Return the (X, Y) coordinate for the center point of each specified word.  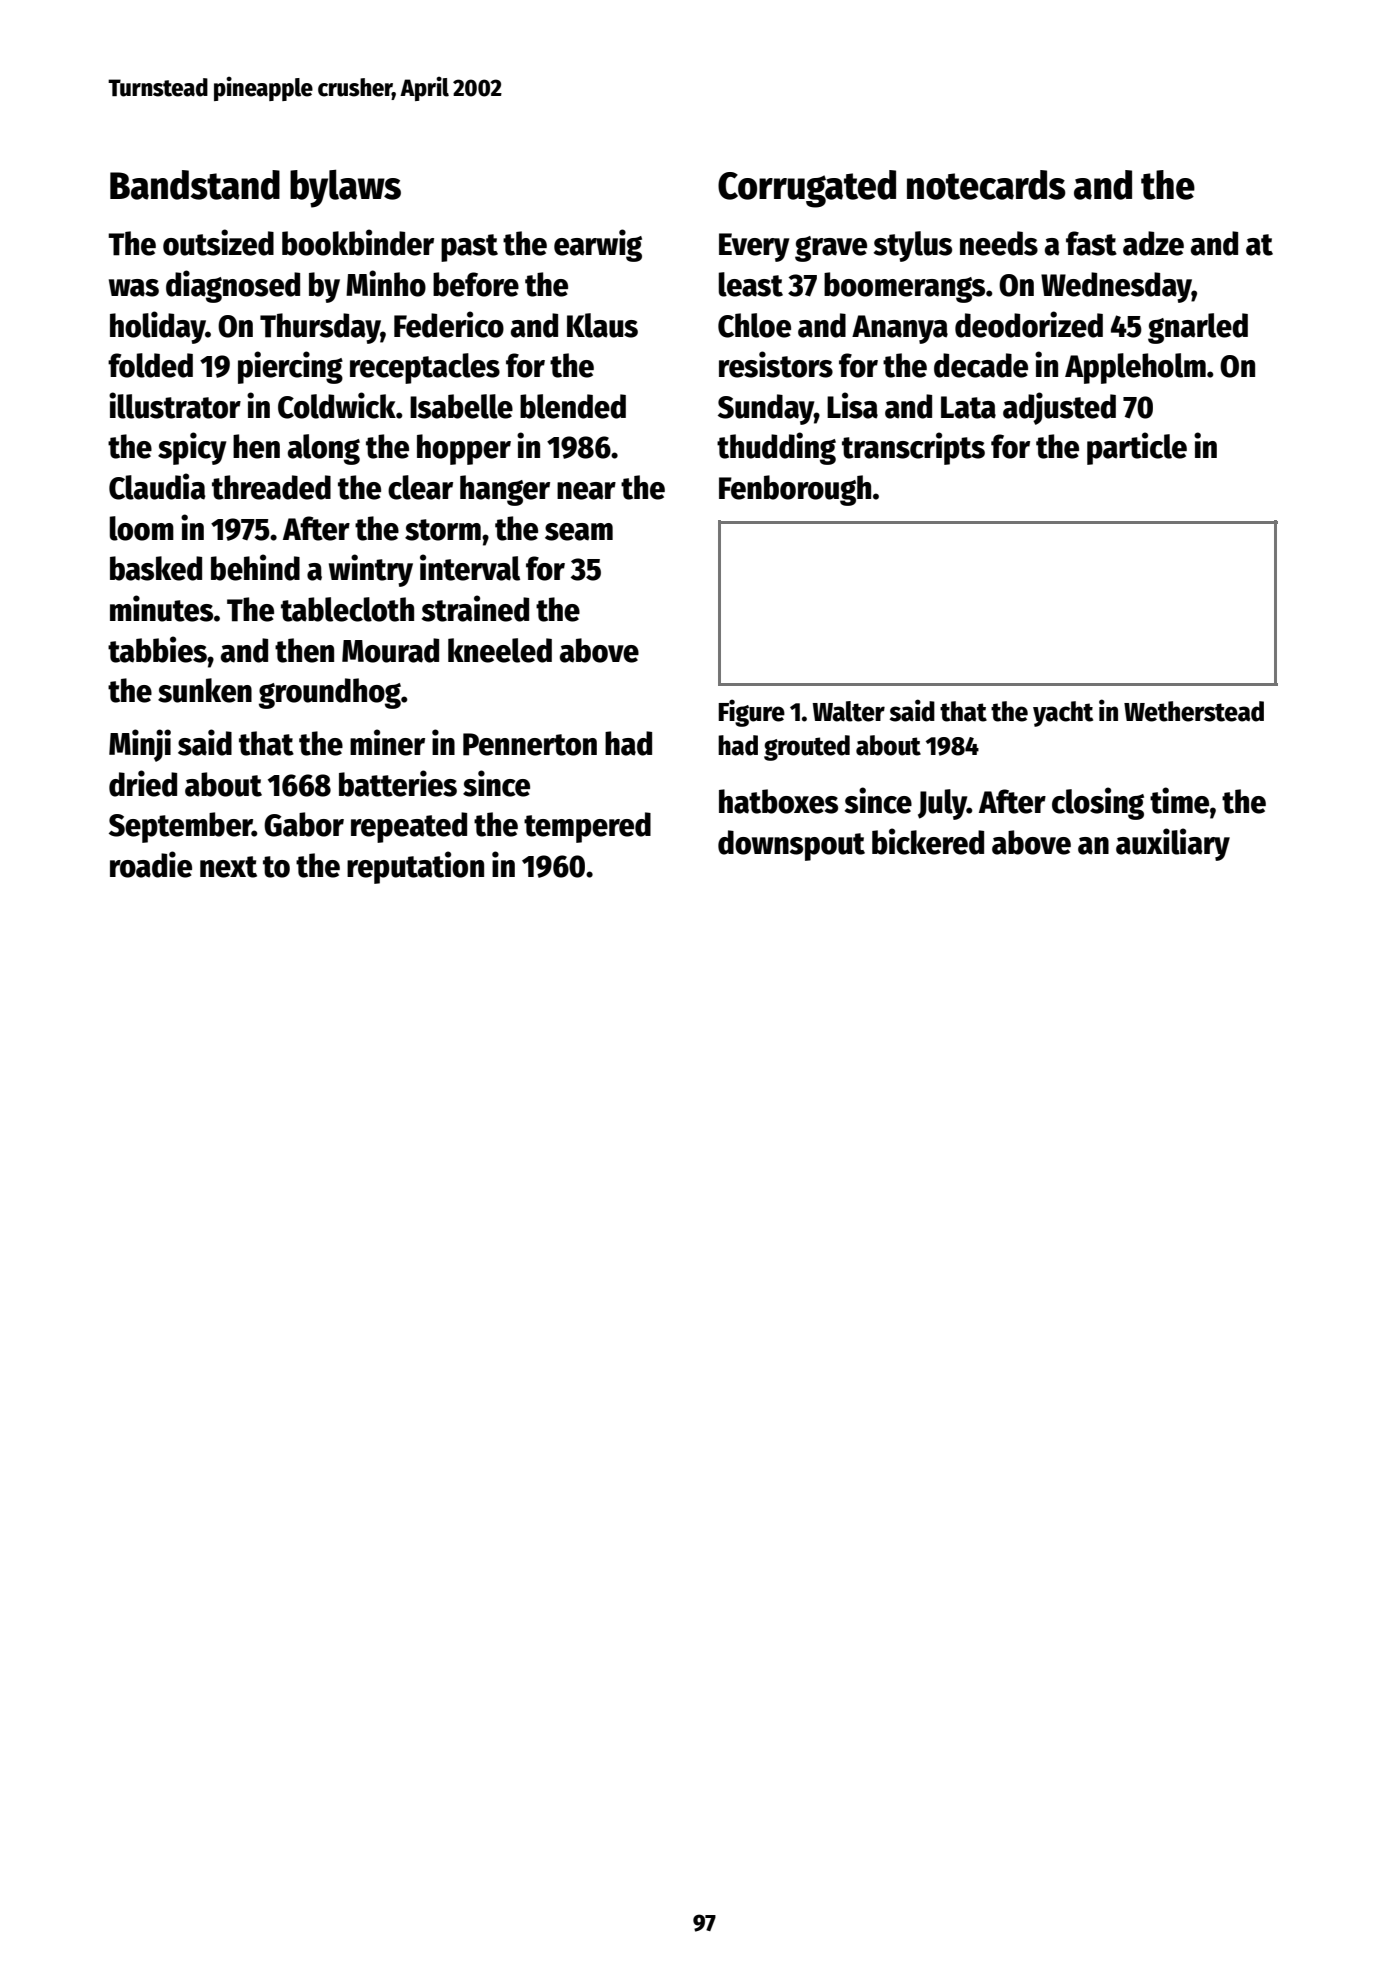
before (476, 284)
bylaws (345, 189)
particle (1137, 448)
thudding (776, 448)
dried (143, 783)
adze (1153, 243)
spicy (192, 448)
